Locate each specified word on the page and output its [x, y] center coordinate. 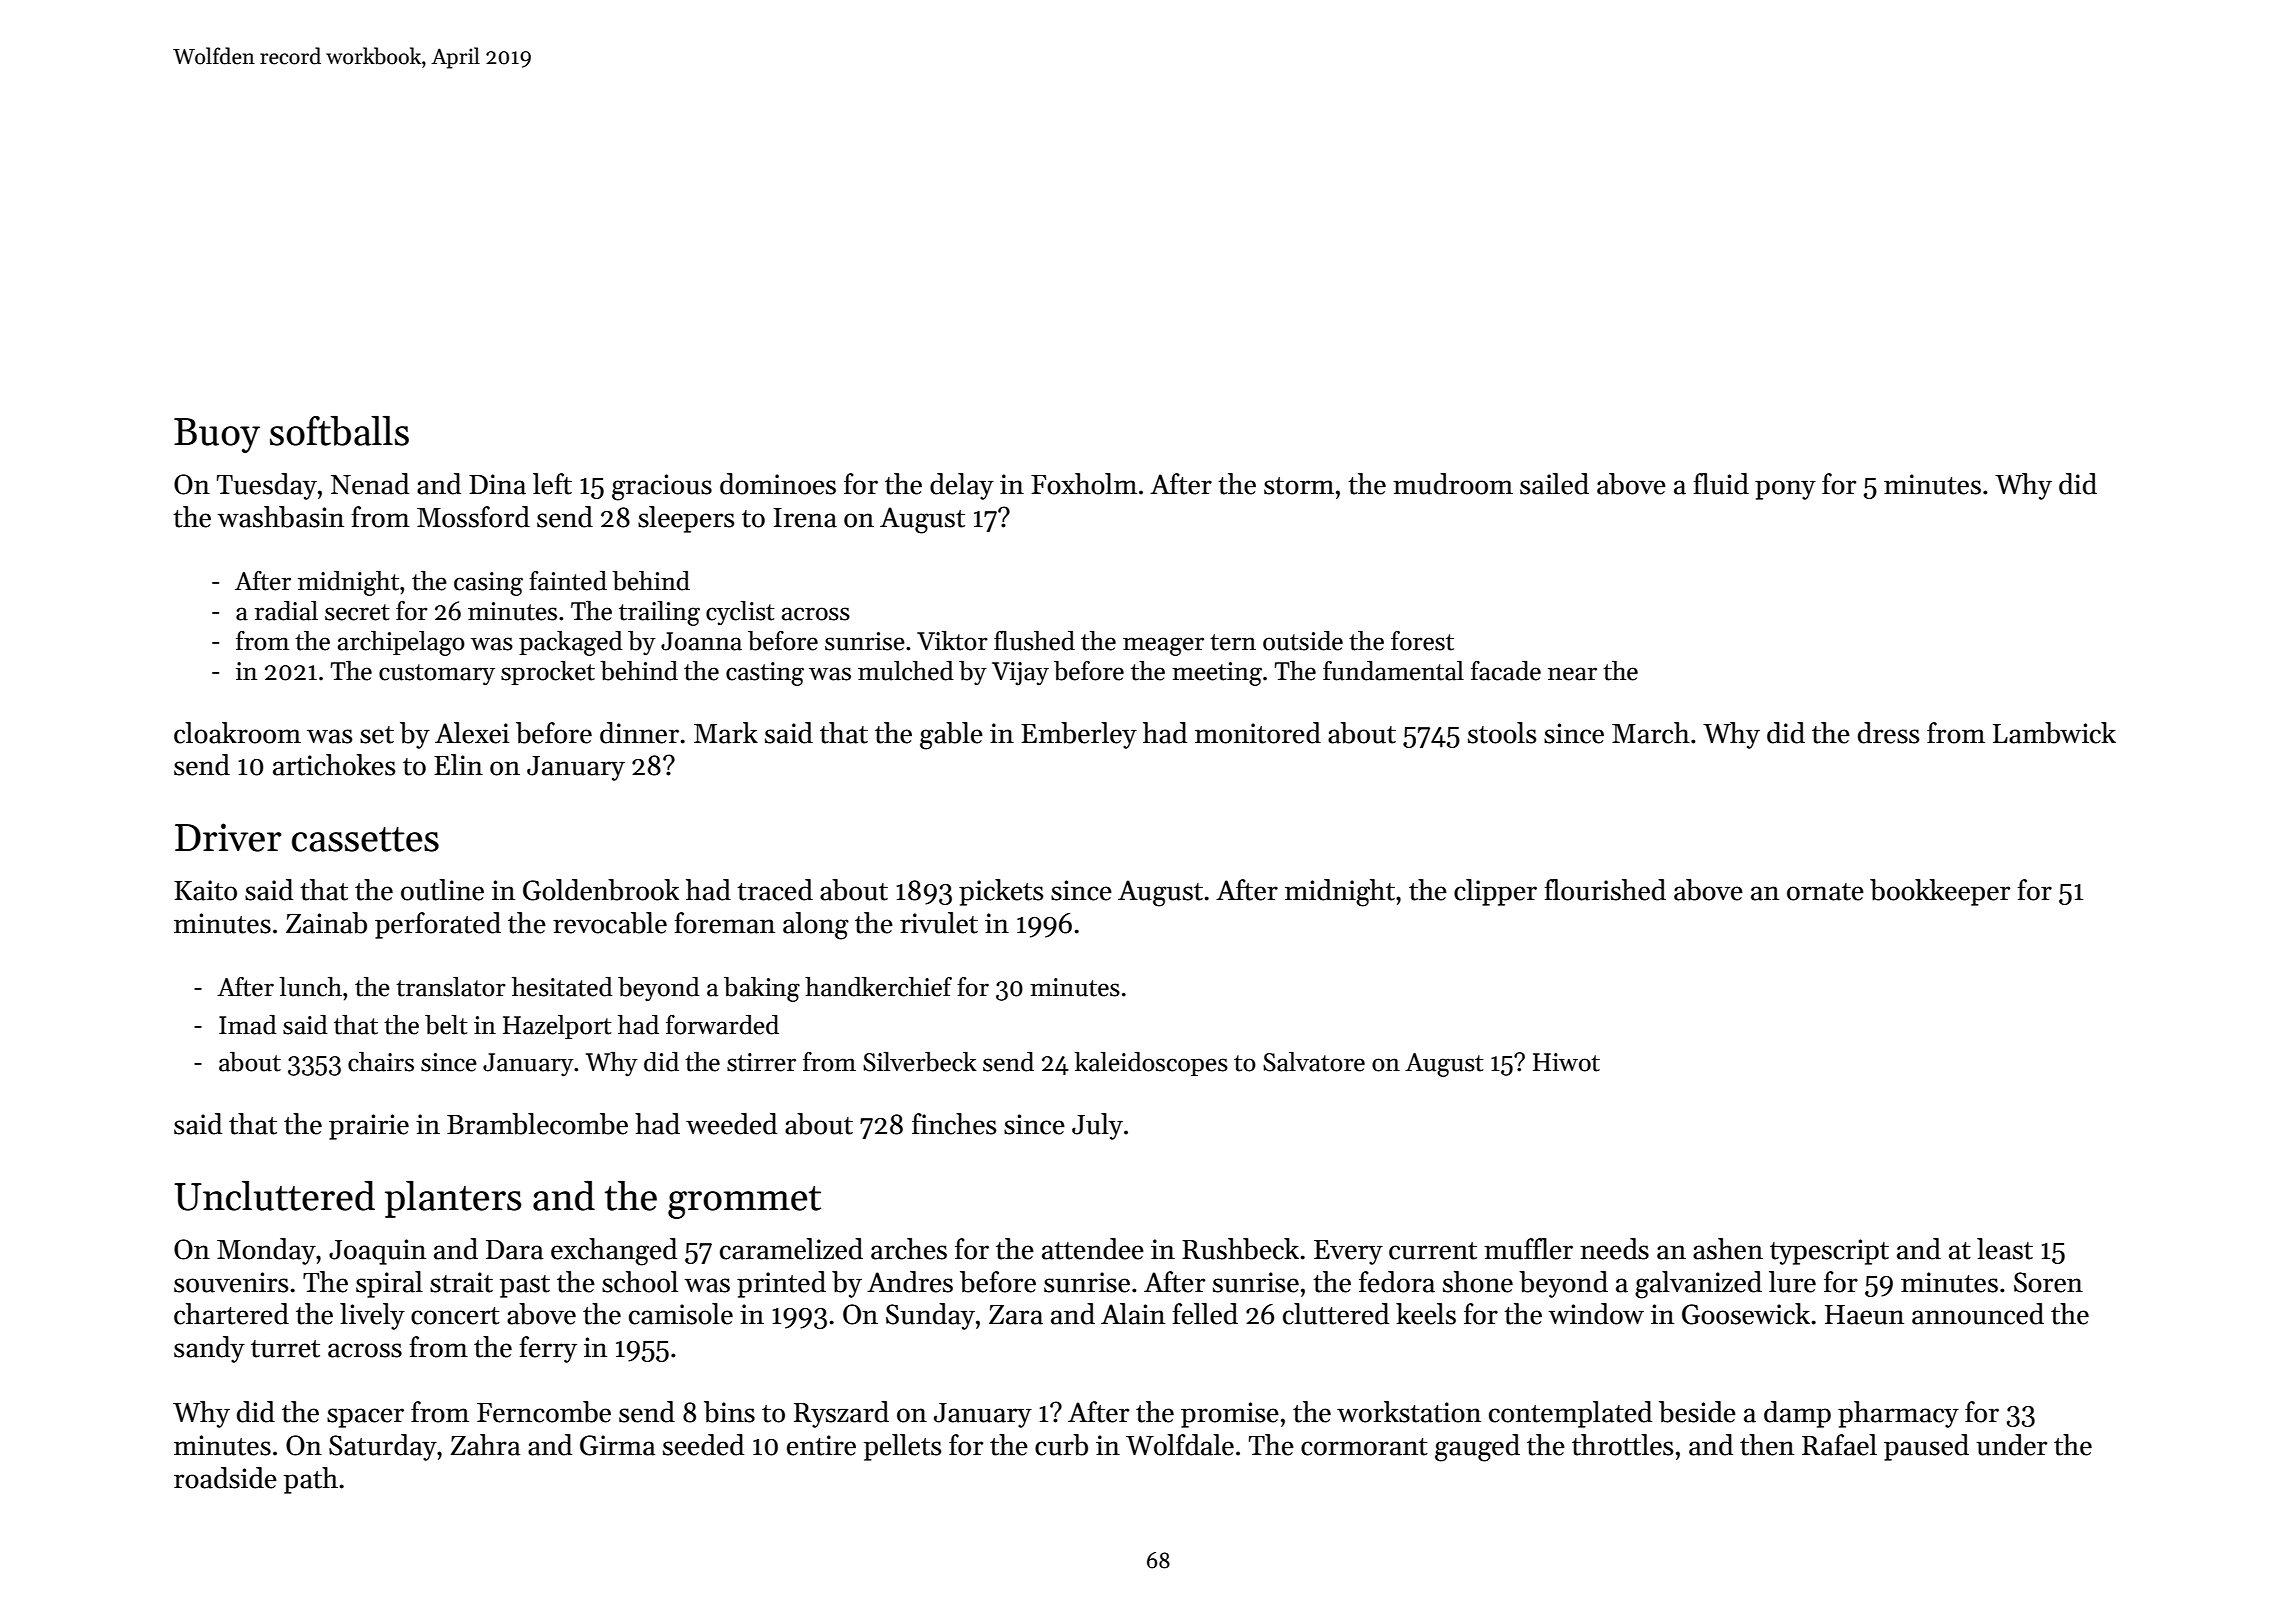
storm [1299, 486]
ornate [1825, 892]
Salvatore [1314, 1062]
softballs [339, 431]
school [640, 1282]
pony [1785, 490]
